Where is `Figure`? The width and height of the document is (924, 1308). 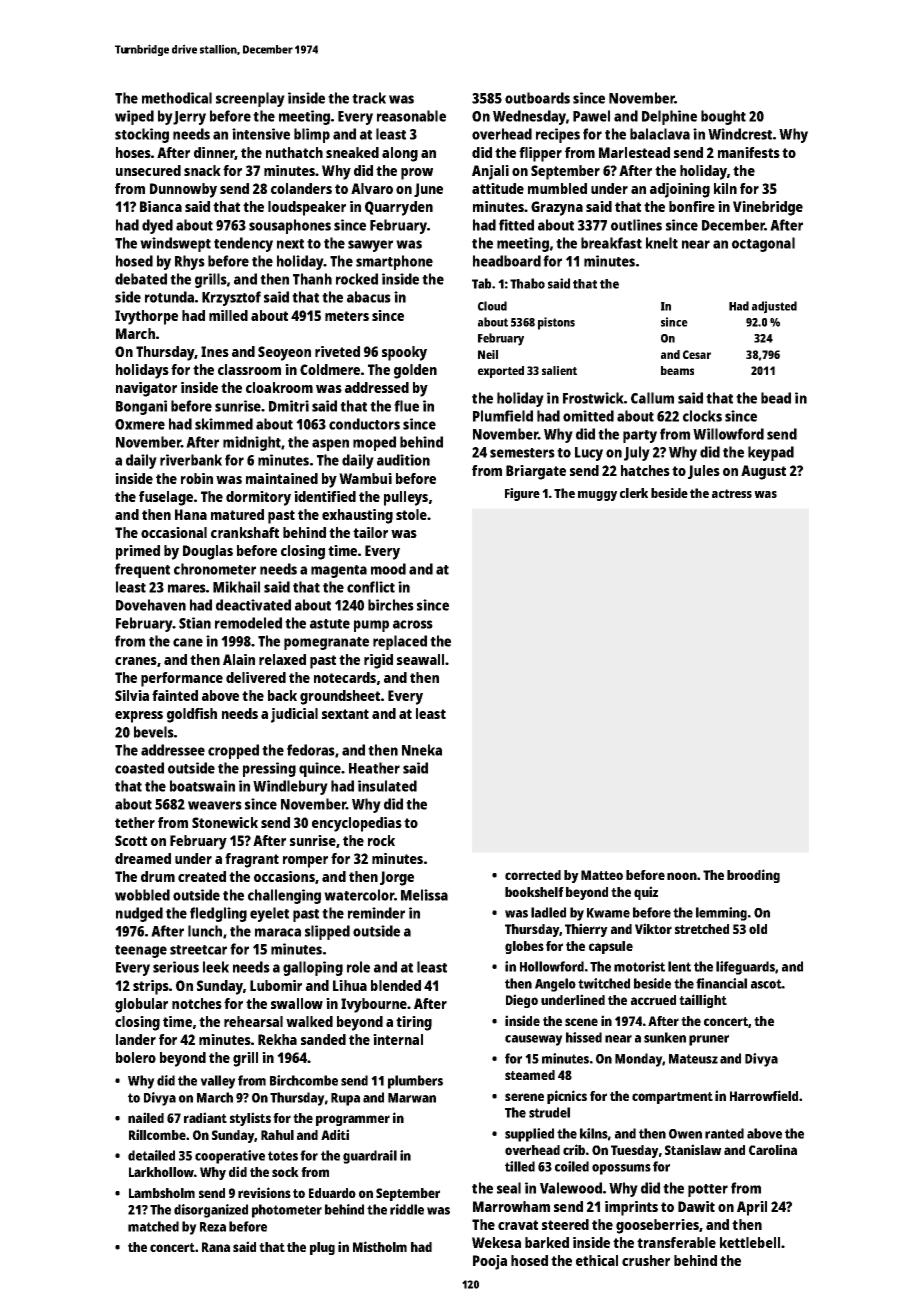 Figure is located at coordinates (522, 494).
